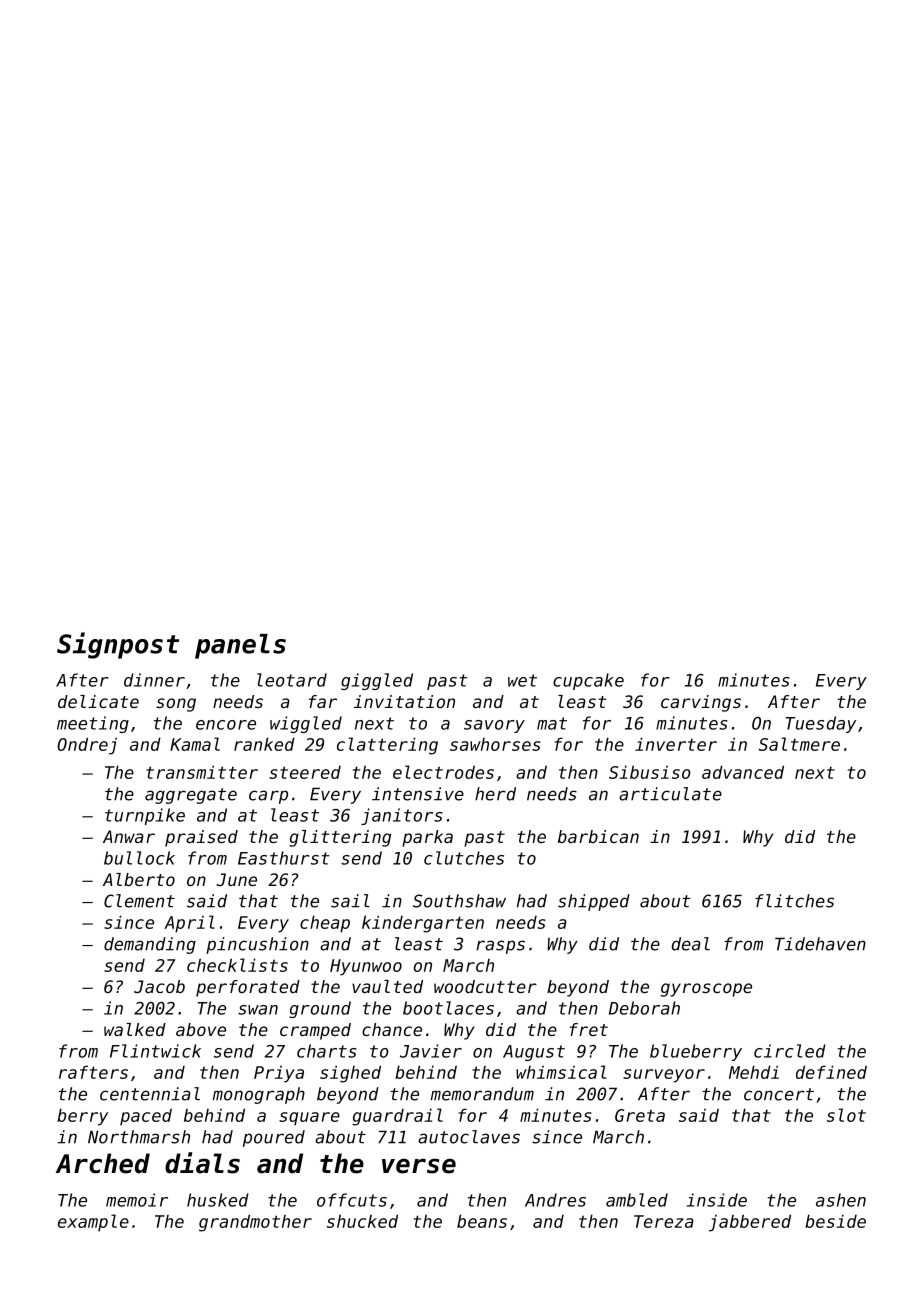  What do you see at coordinates (500, 947) in the screenshot?
I see `rasps` at bounding box center [500, 947].
